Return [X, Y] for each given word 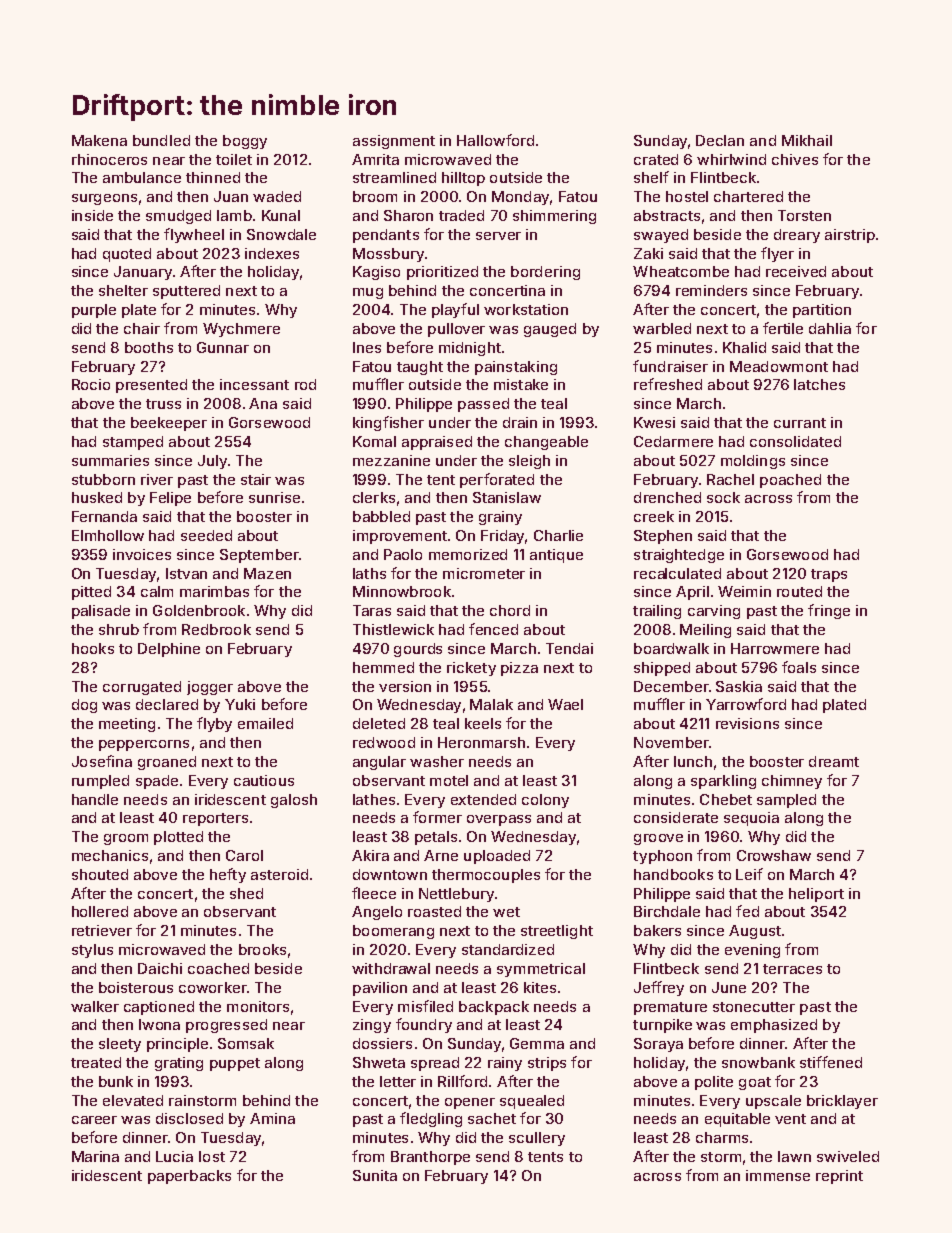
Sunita [375, 1175]
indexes [272, 253]
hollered [100, 911]
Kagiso [376, 273]
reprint [839, 1177]
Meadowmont [779, 366]
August [755, 932]
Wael [565, 704]
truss [163, 404]
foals [799, 667]
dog [84, 706]
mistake [521, 384]
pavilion [380, 989]
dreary [797, 236]
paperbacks [189, 1177]
